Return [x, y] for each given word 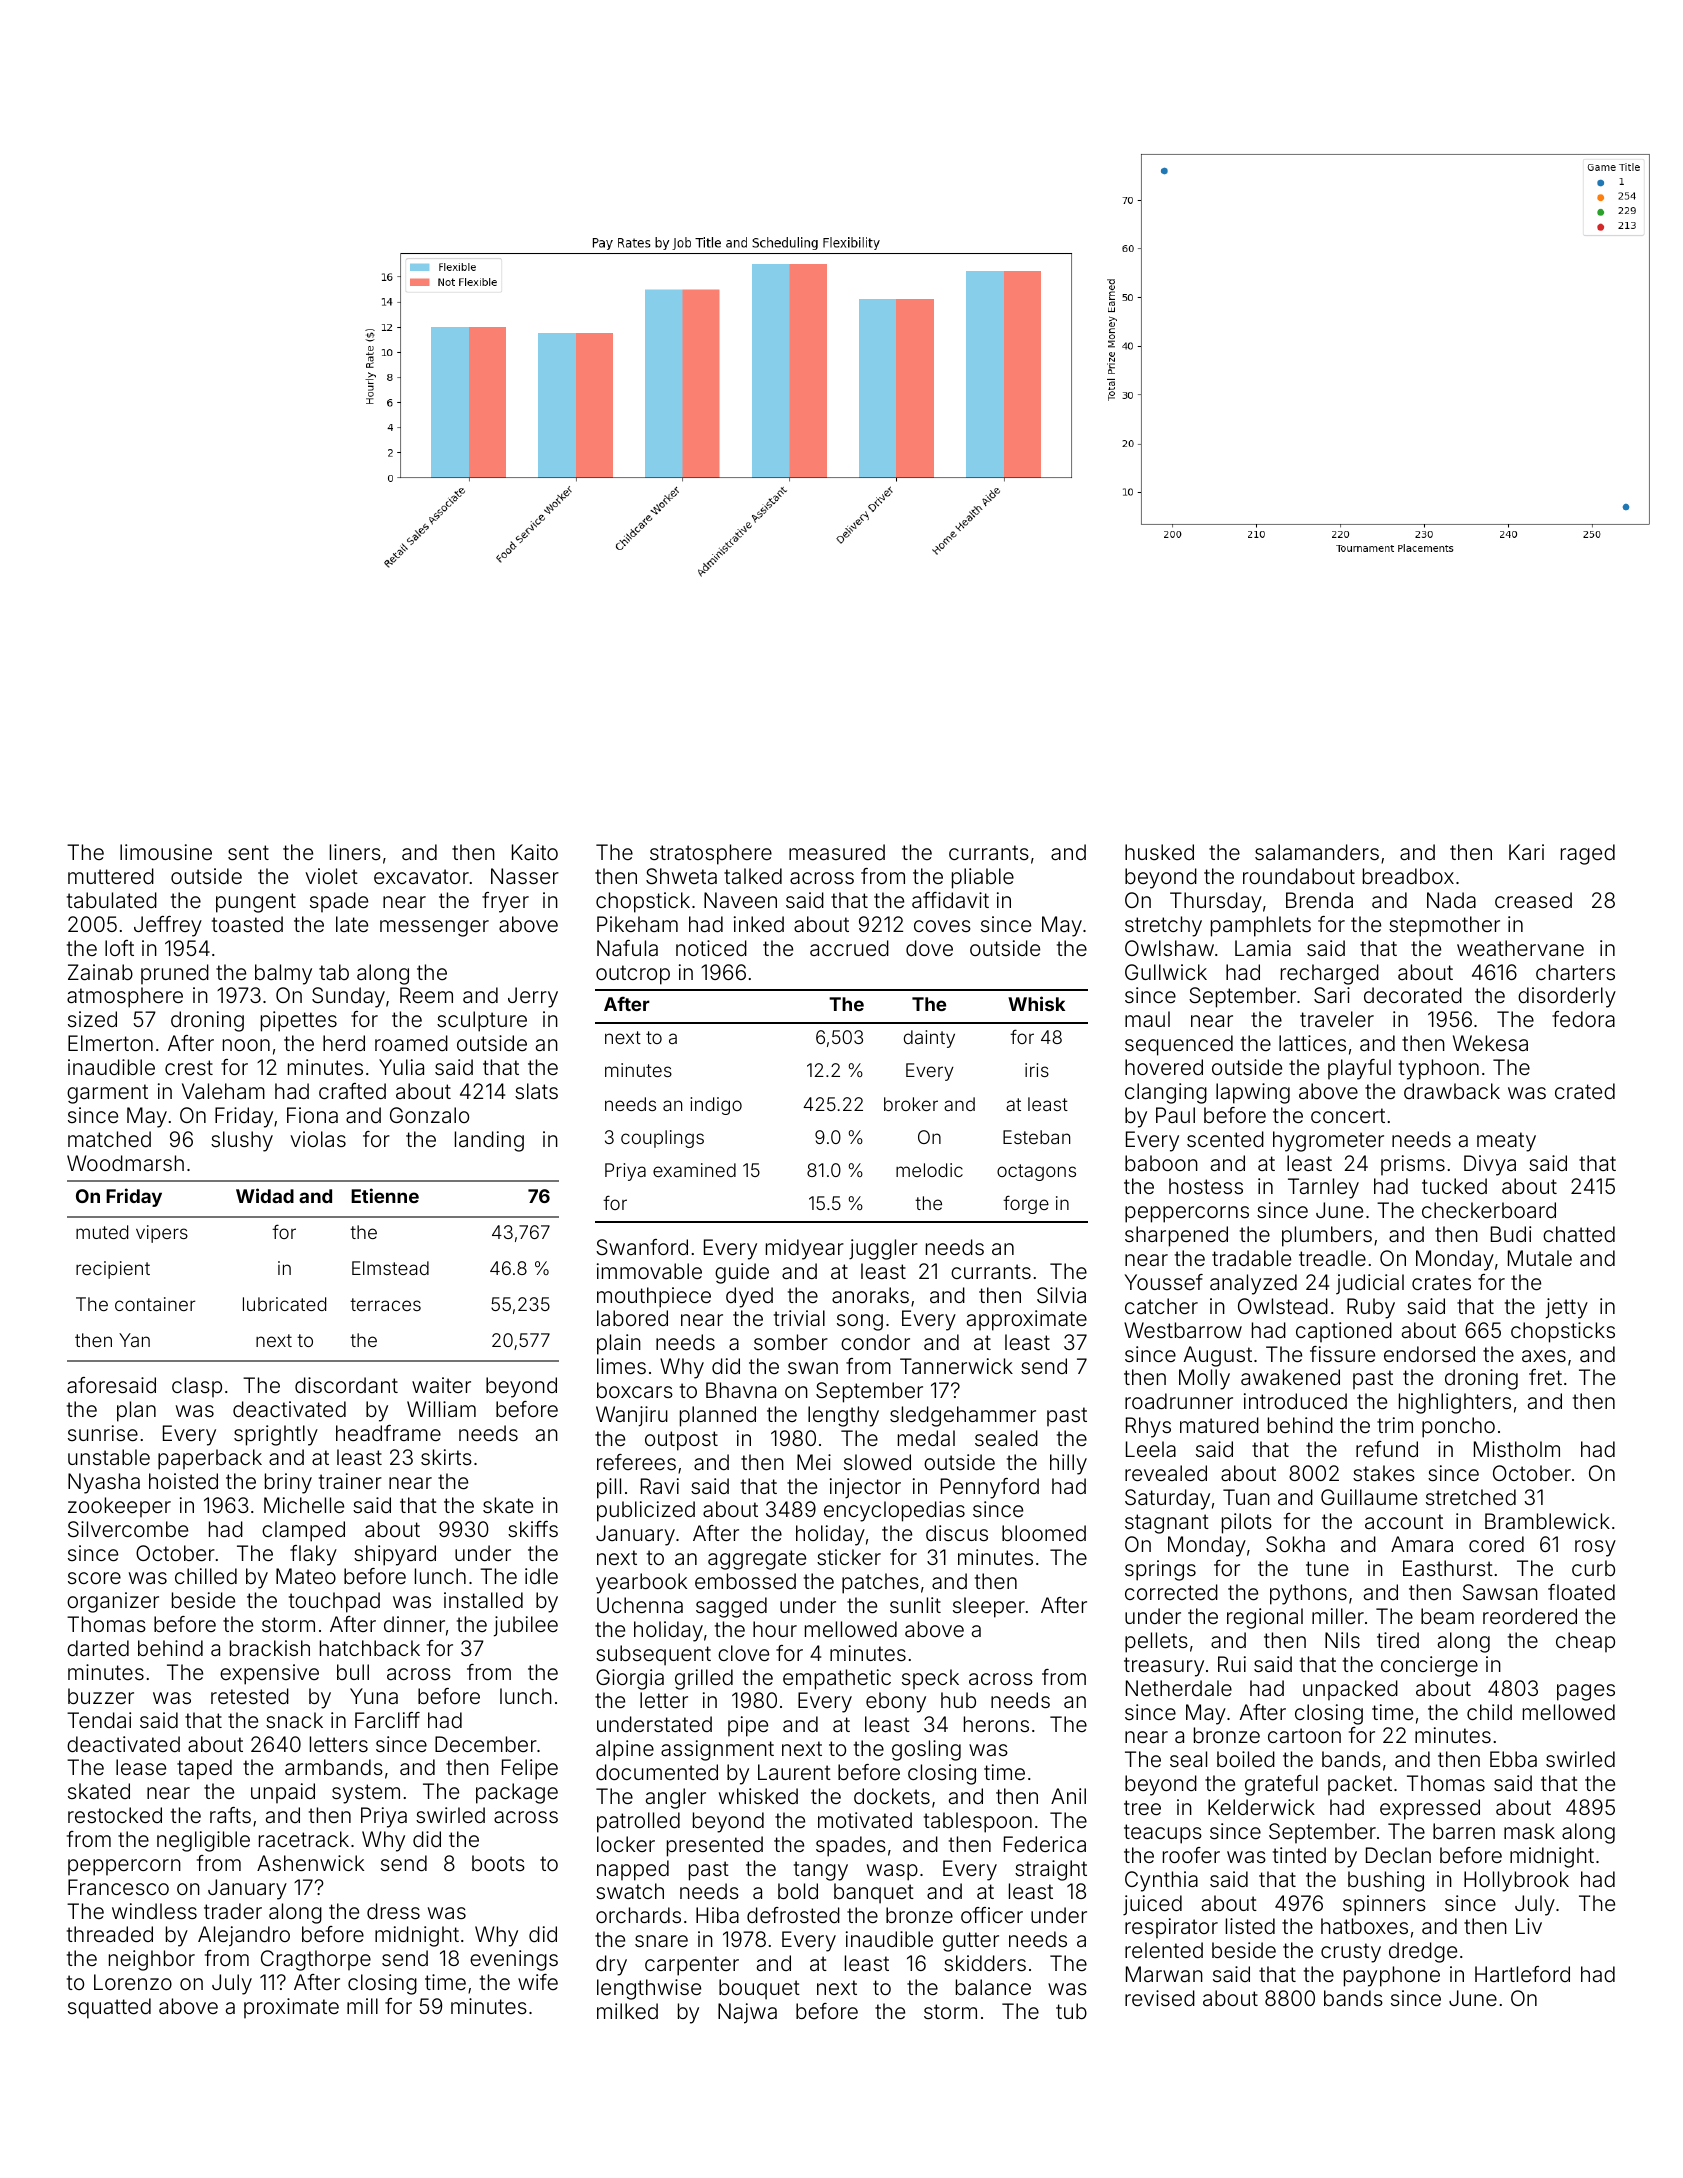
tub [1071, 2011]
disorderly [1567, 997]
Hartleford [1522, 1974]
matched [109, 1139]
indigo [716, 1106]
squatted [109, 2008]
